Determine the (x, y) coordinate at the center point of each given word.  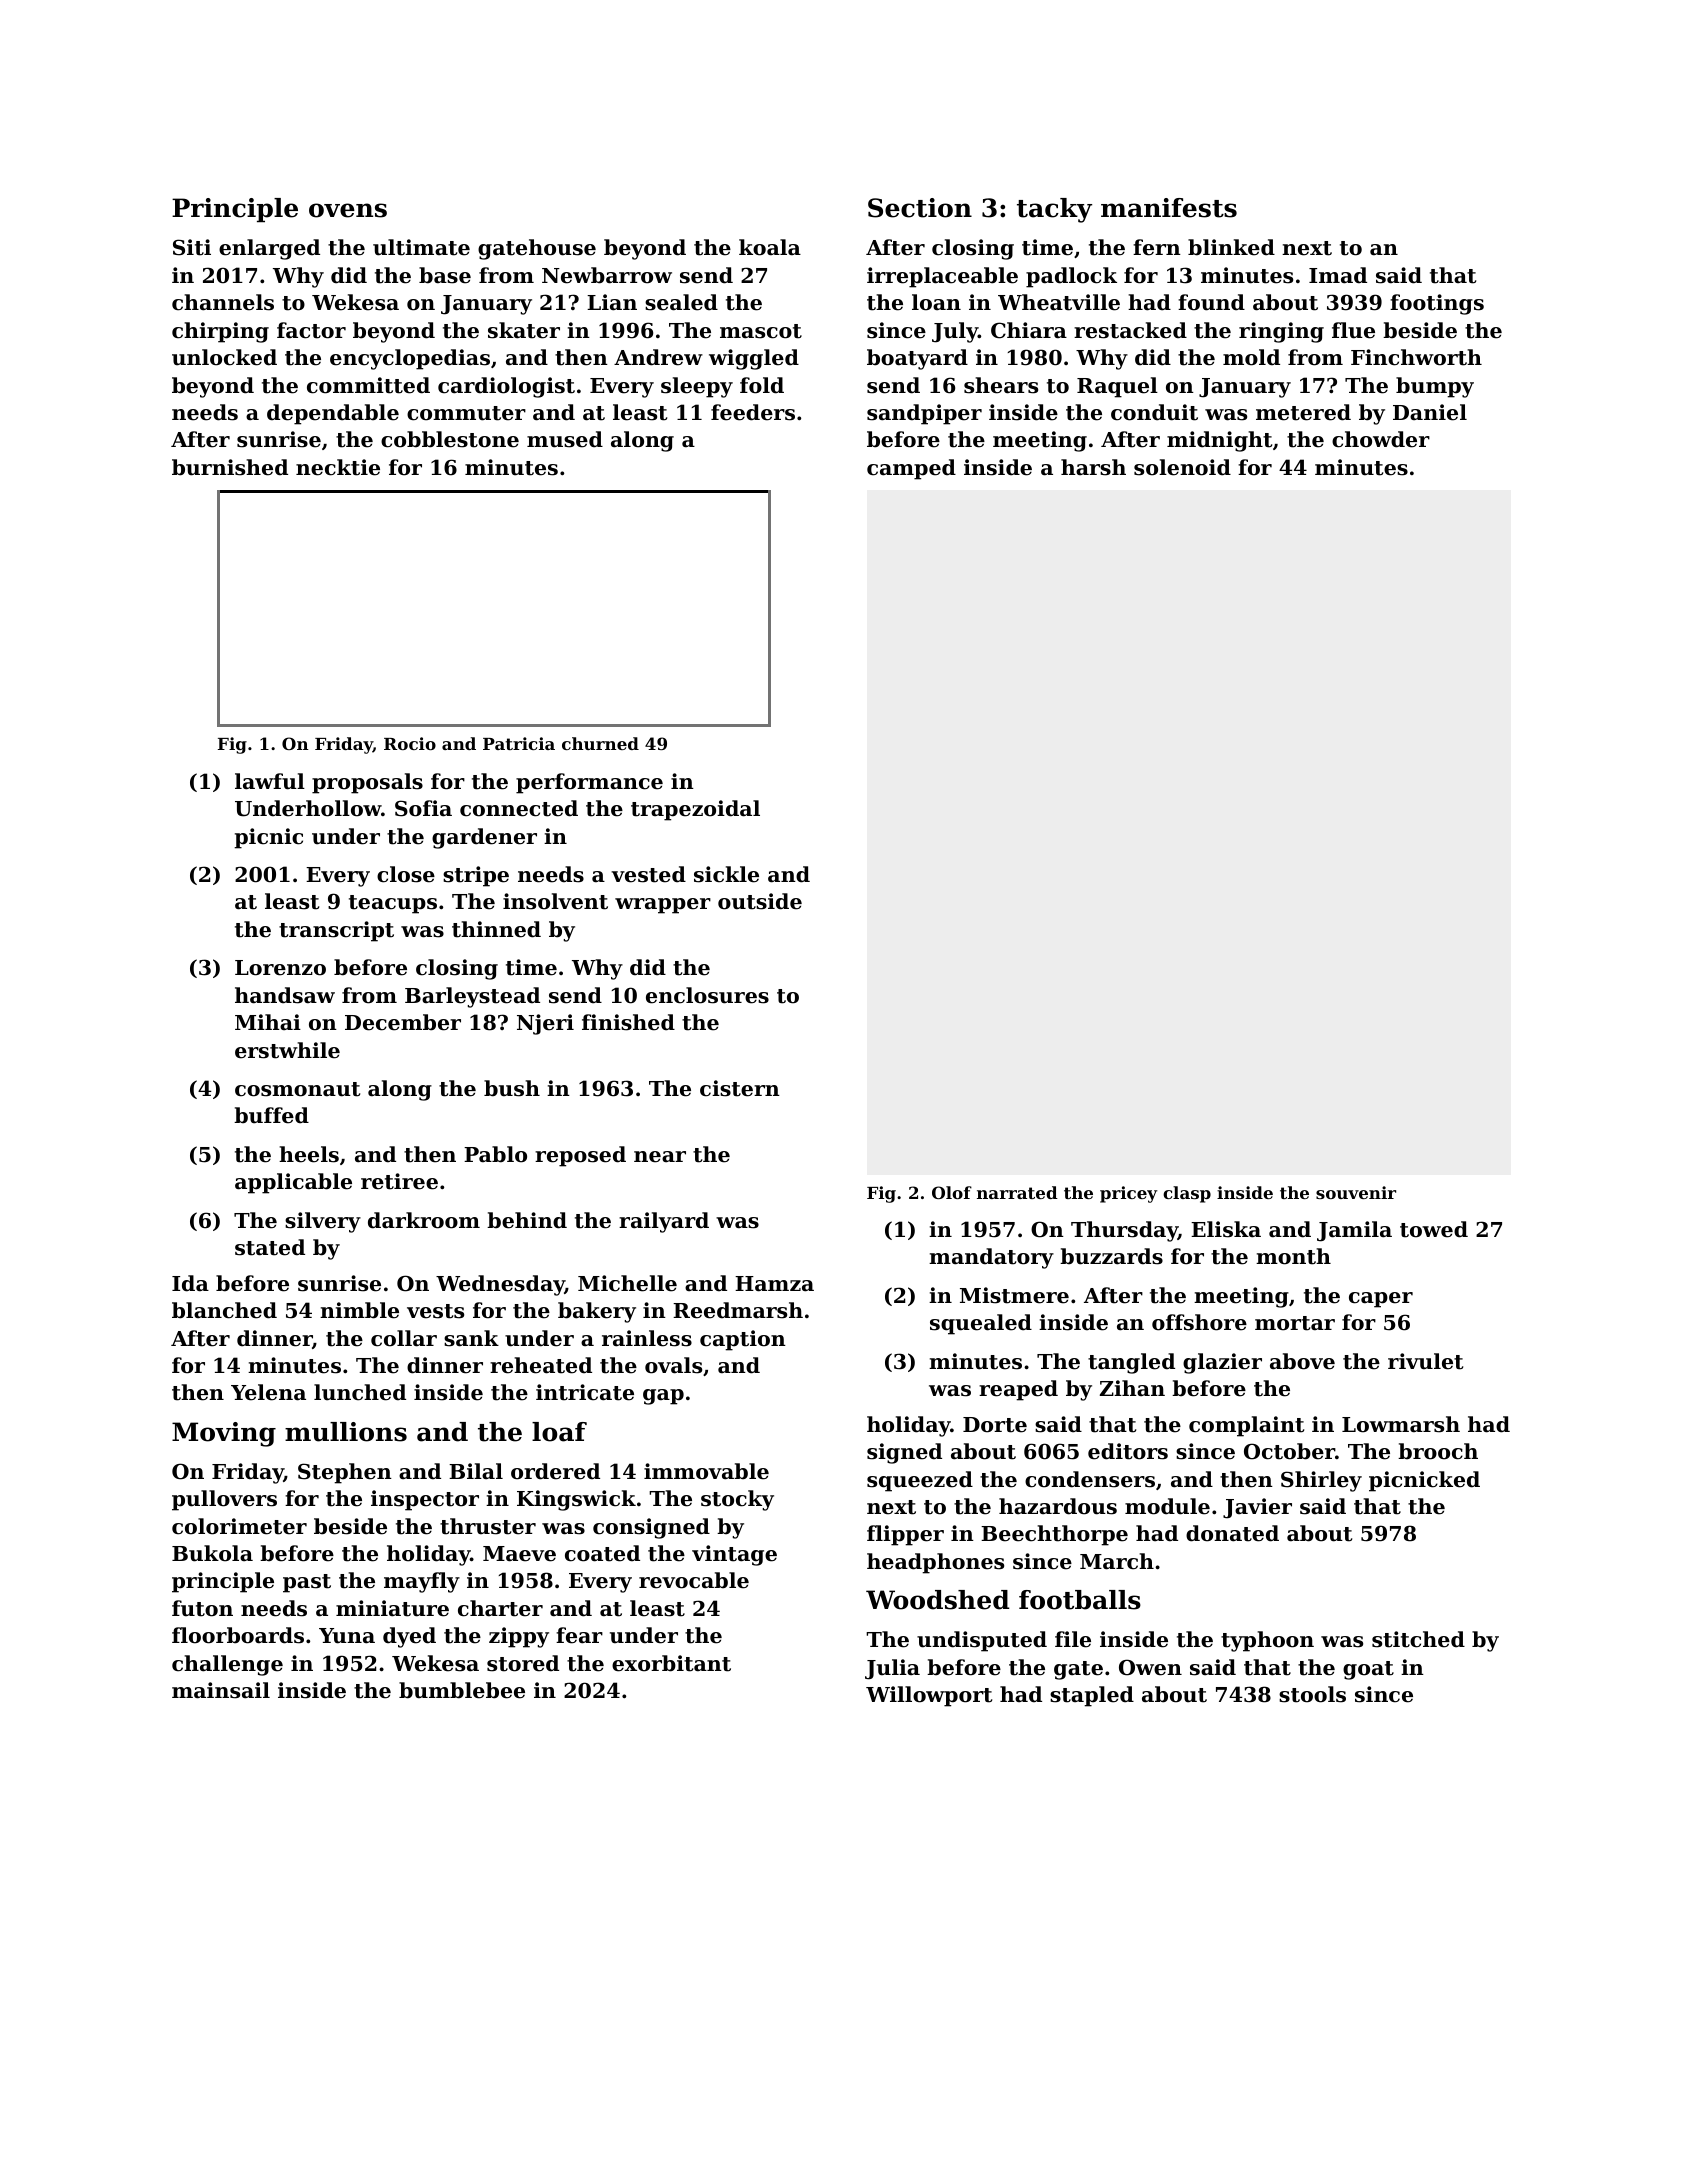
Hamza (774, 1284)
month (1293, 1256)
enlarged (269, 249)
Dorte (995, 1425)
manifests (1169, 208)
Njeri (545, 1024)
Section (920, 208)
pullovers (224, 1500)
